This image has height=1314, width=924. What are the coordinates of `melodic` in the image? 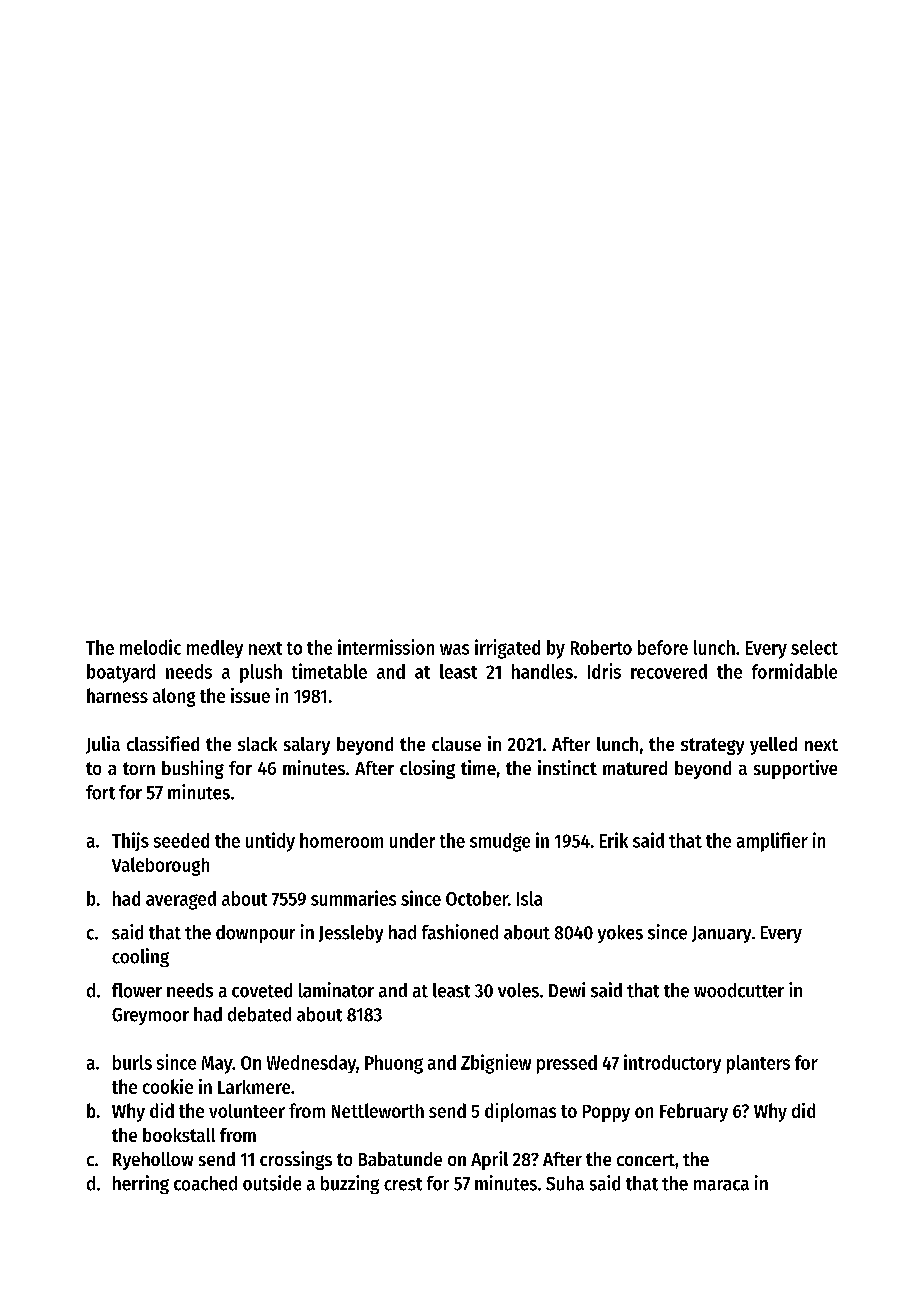 It's located at (150, 647).
